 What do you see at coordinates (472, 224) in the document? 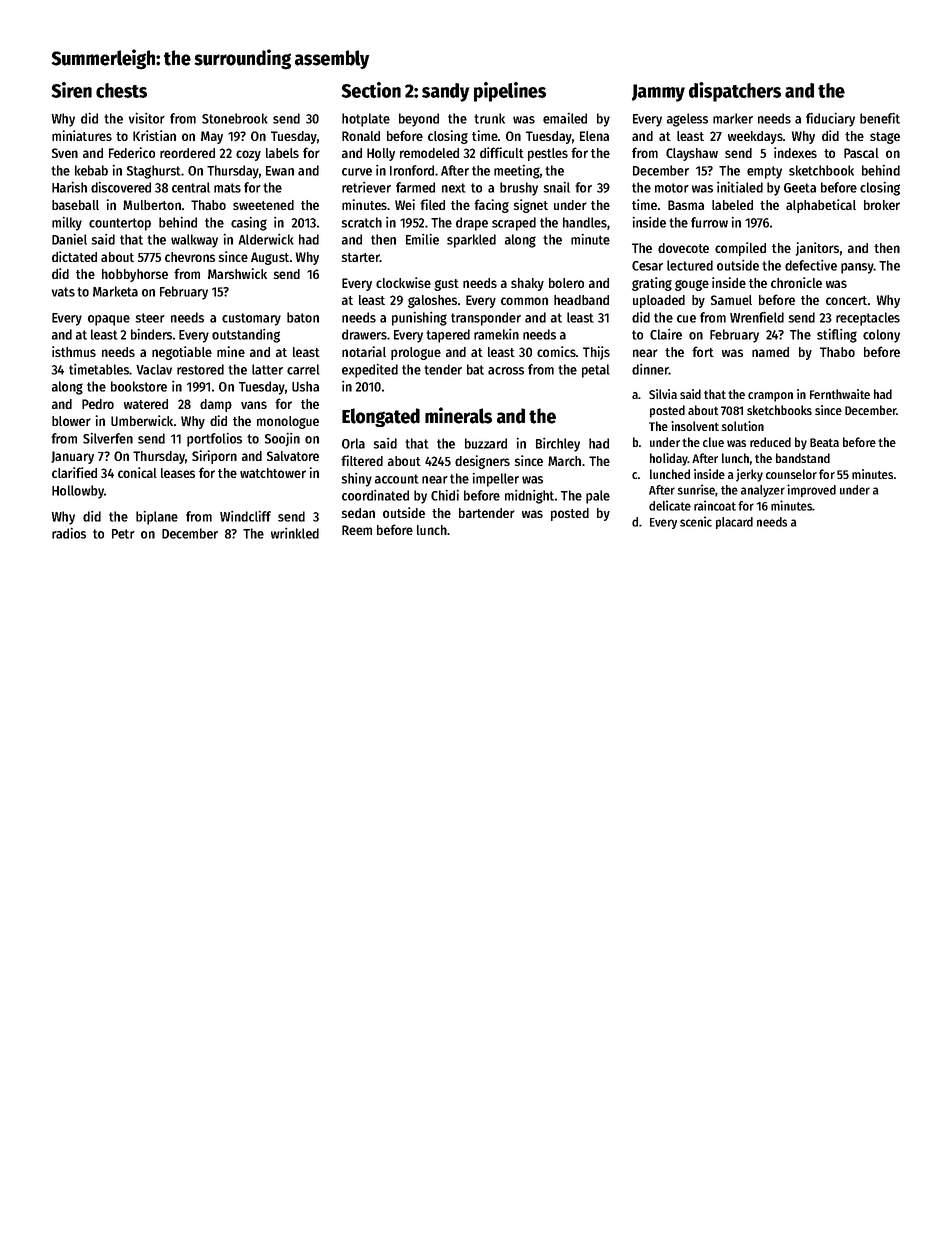
I see `drape` at bounding box center [472, 224].
